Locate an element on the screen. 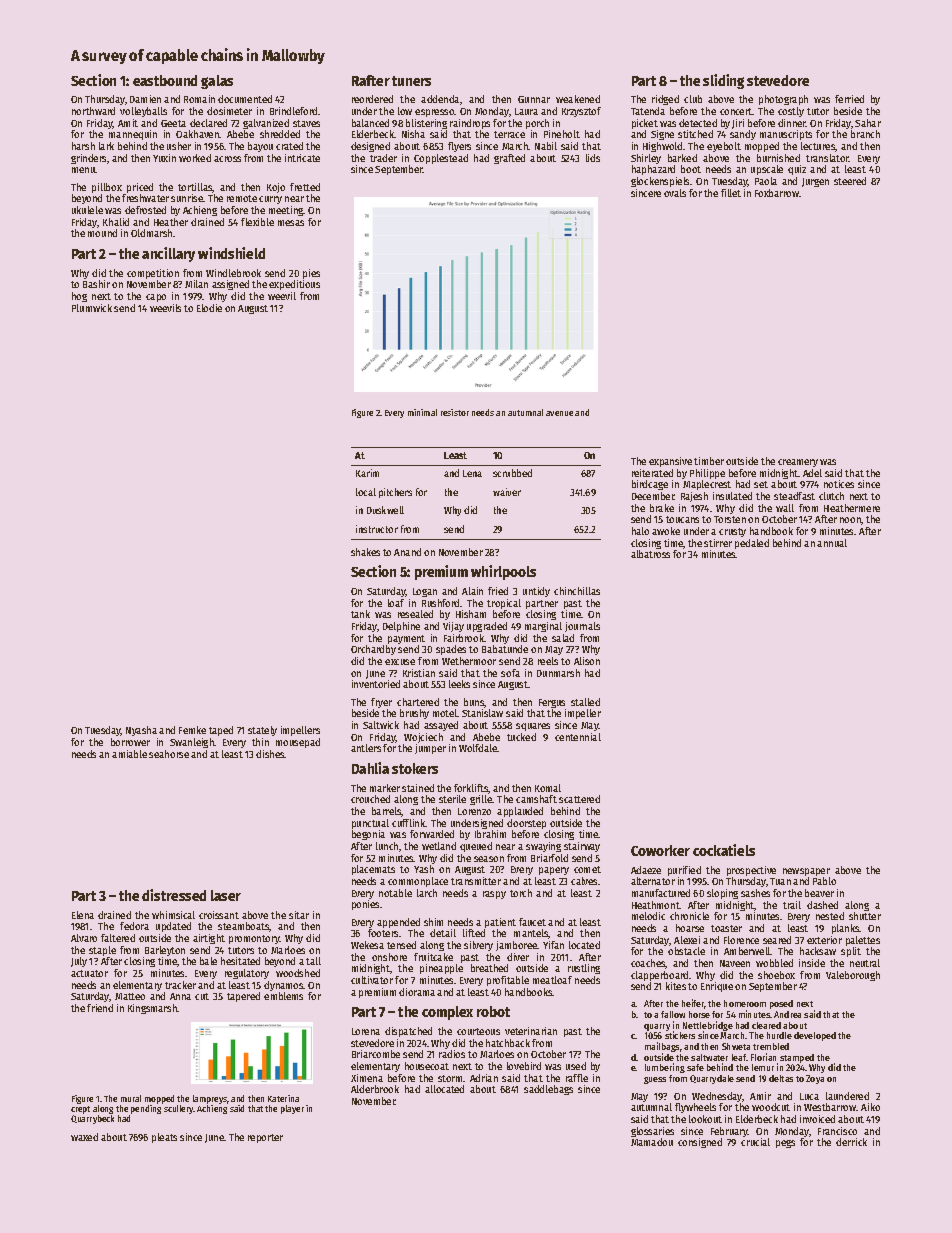  Duskwell is located at coordinates (385, 510).
